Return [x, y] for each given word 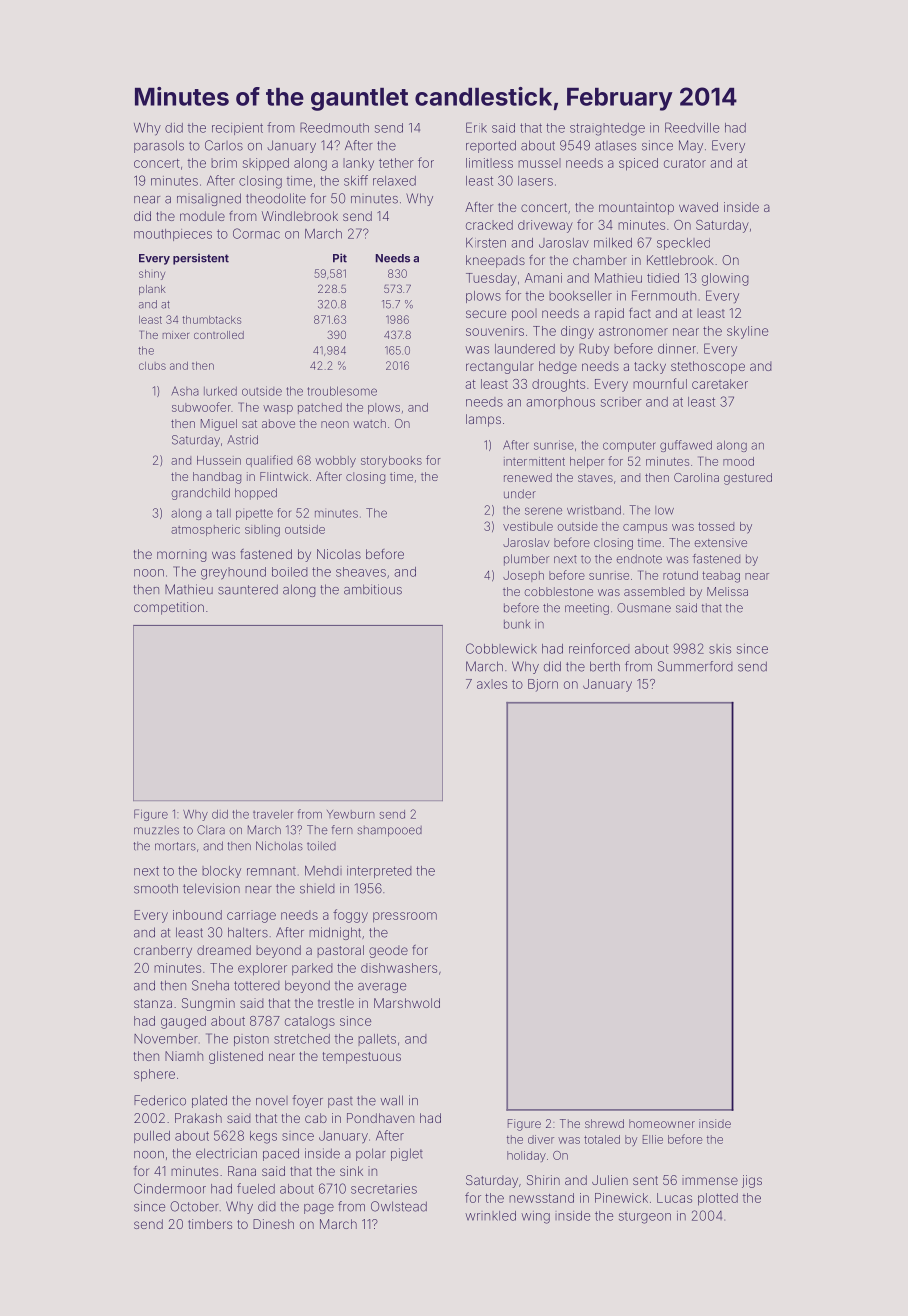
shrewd [604, 1123]
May [691, 146]
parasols [159, 146]
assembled [654, 591]
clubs [152, 366]
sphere [154, 1075]
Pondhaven [380, 1118]
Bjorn [543, 685]
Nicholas [279, 846]
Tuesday [491, 279]
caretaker [720, 384]
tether [396, 163]
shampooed [390, 831]
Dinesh [273, 1224]
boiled [290, 572]
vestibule [528, 526]
